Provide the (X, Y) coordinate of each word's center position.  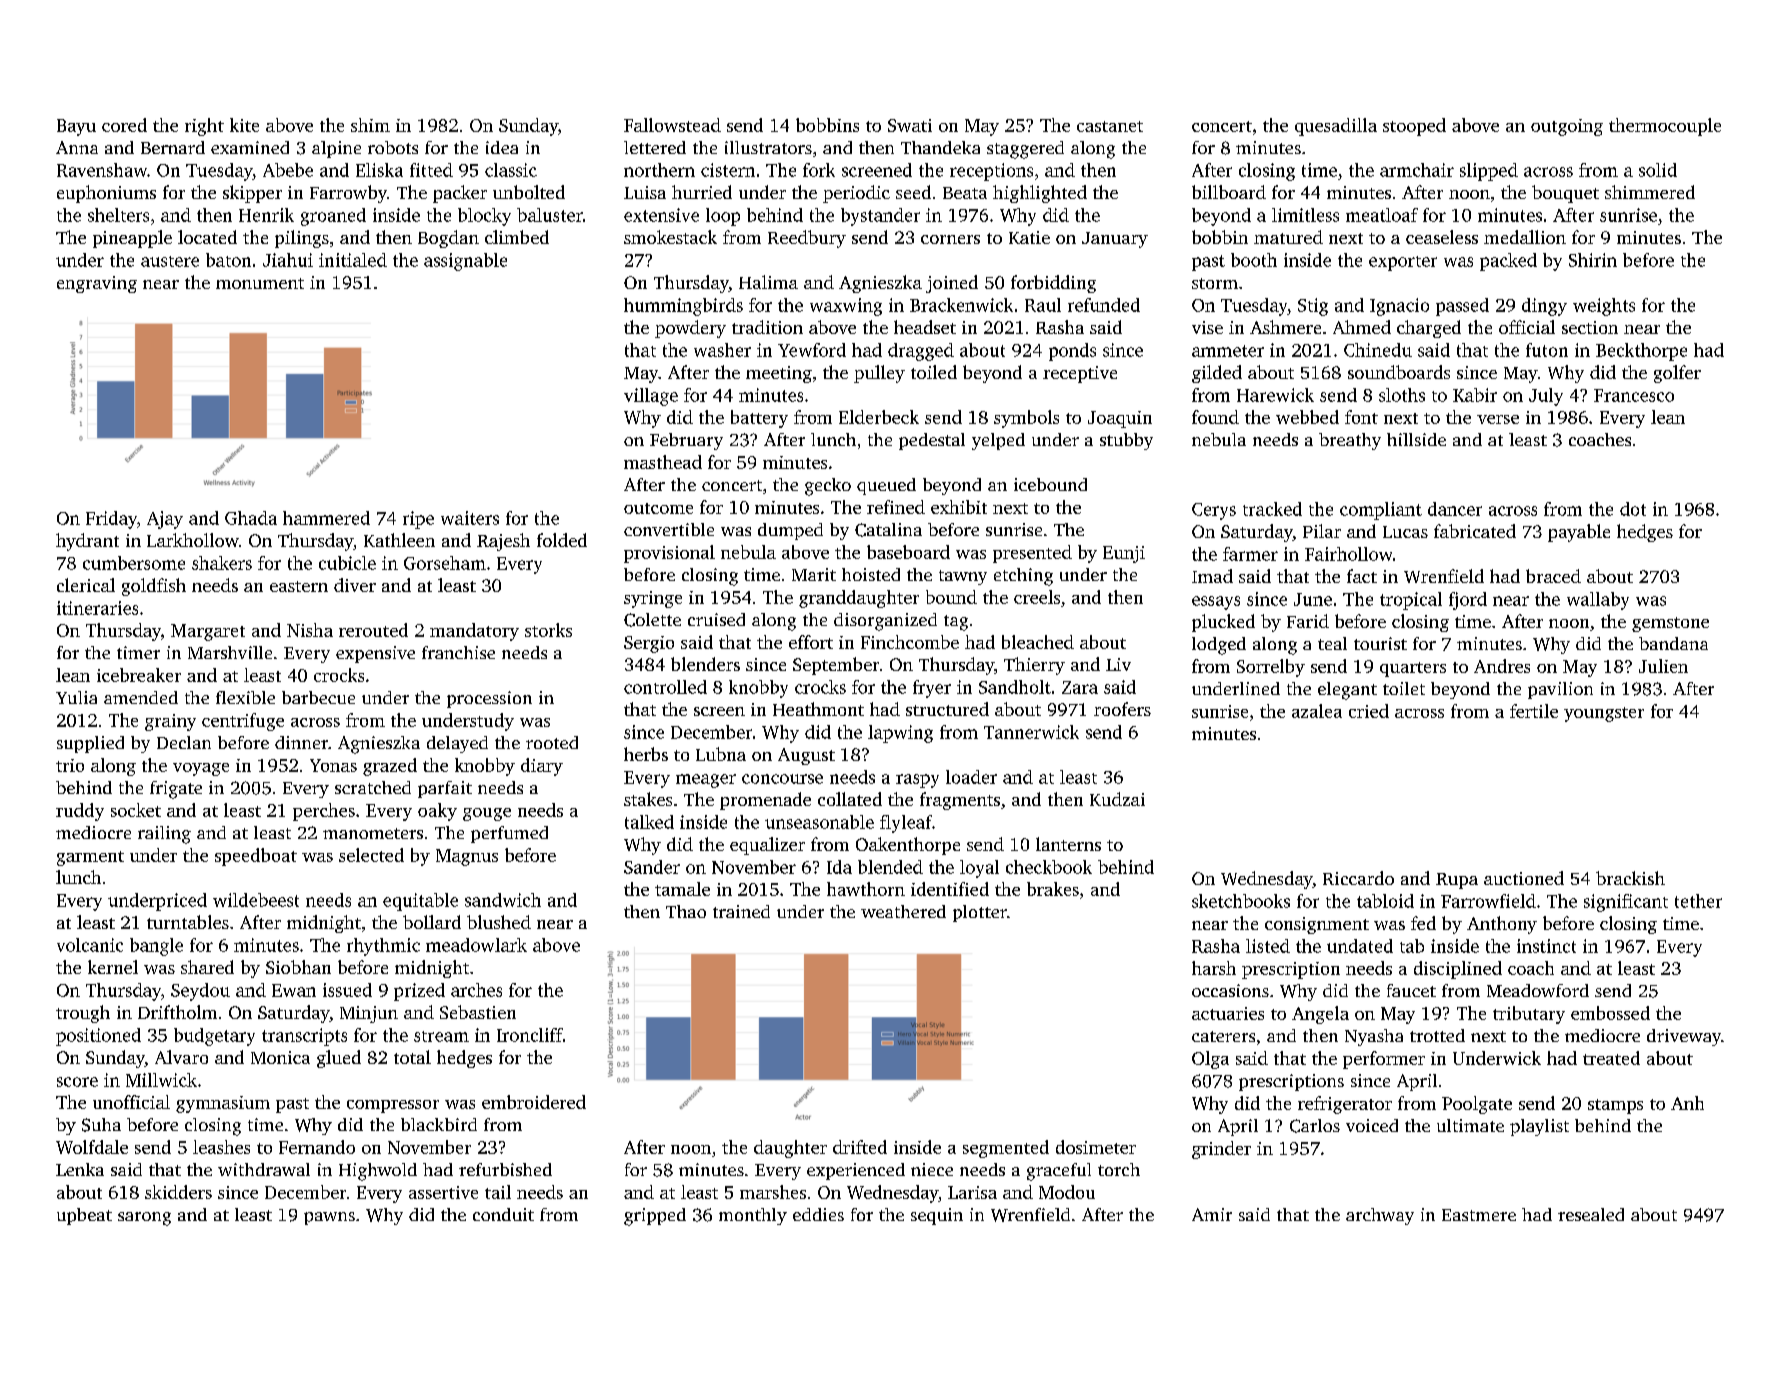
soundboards (1399, 372)
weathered (903, 911)
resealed (1591, 1214)
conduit (503, 1214)
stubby (1126, 441)
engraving (97, 284)
